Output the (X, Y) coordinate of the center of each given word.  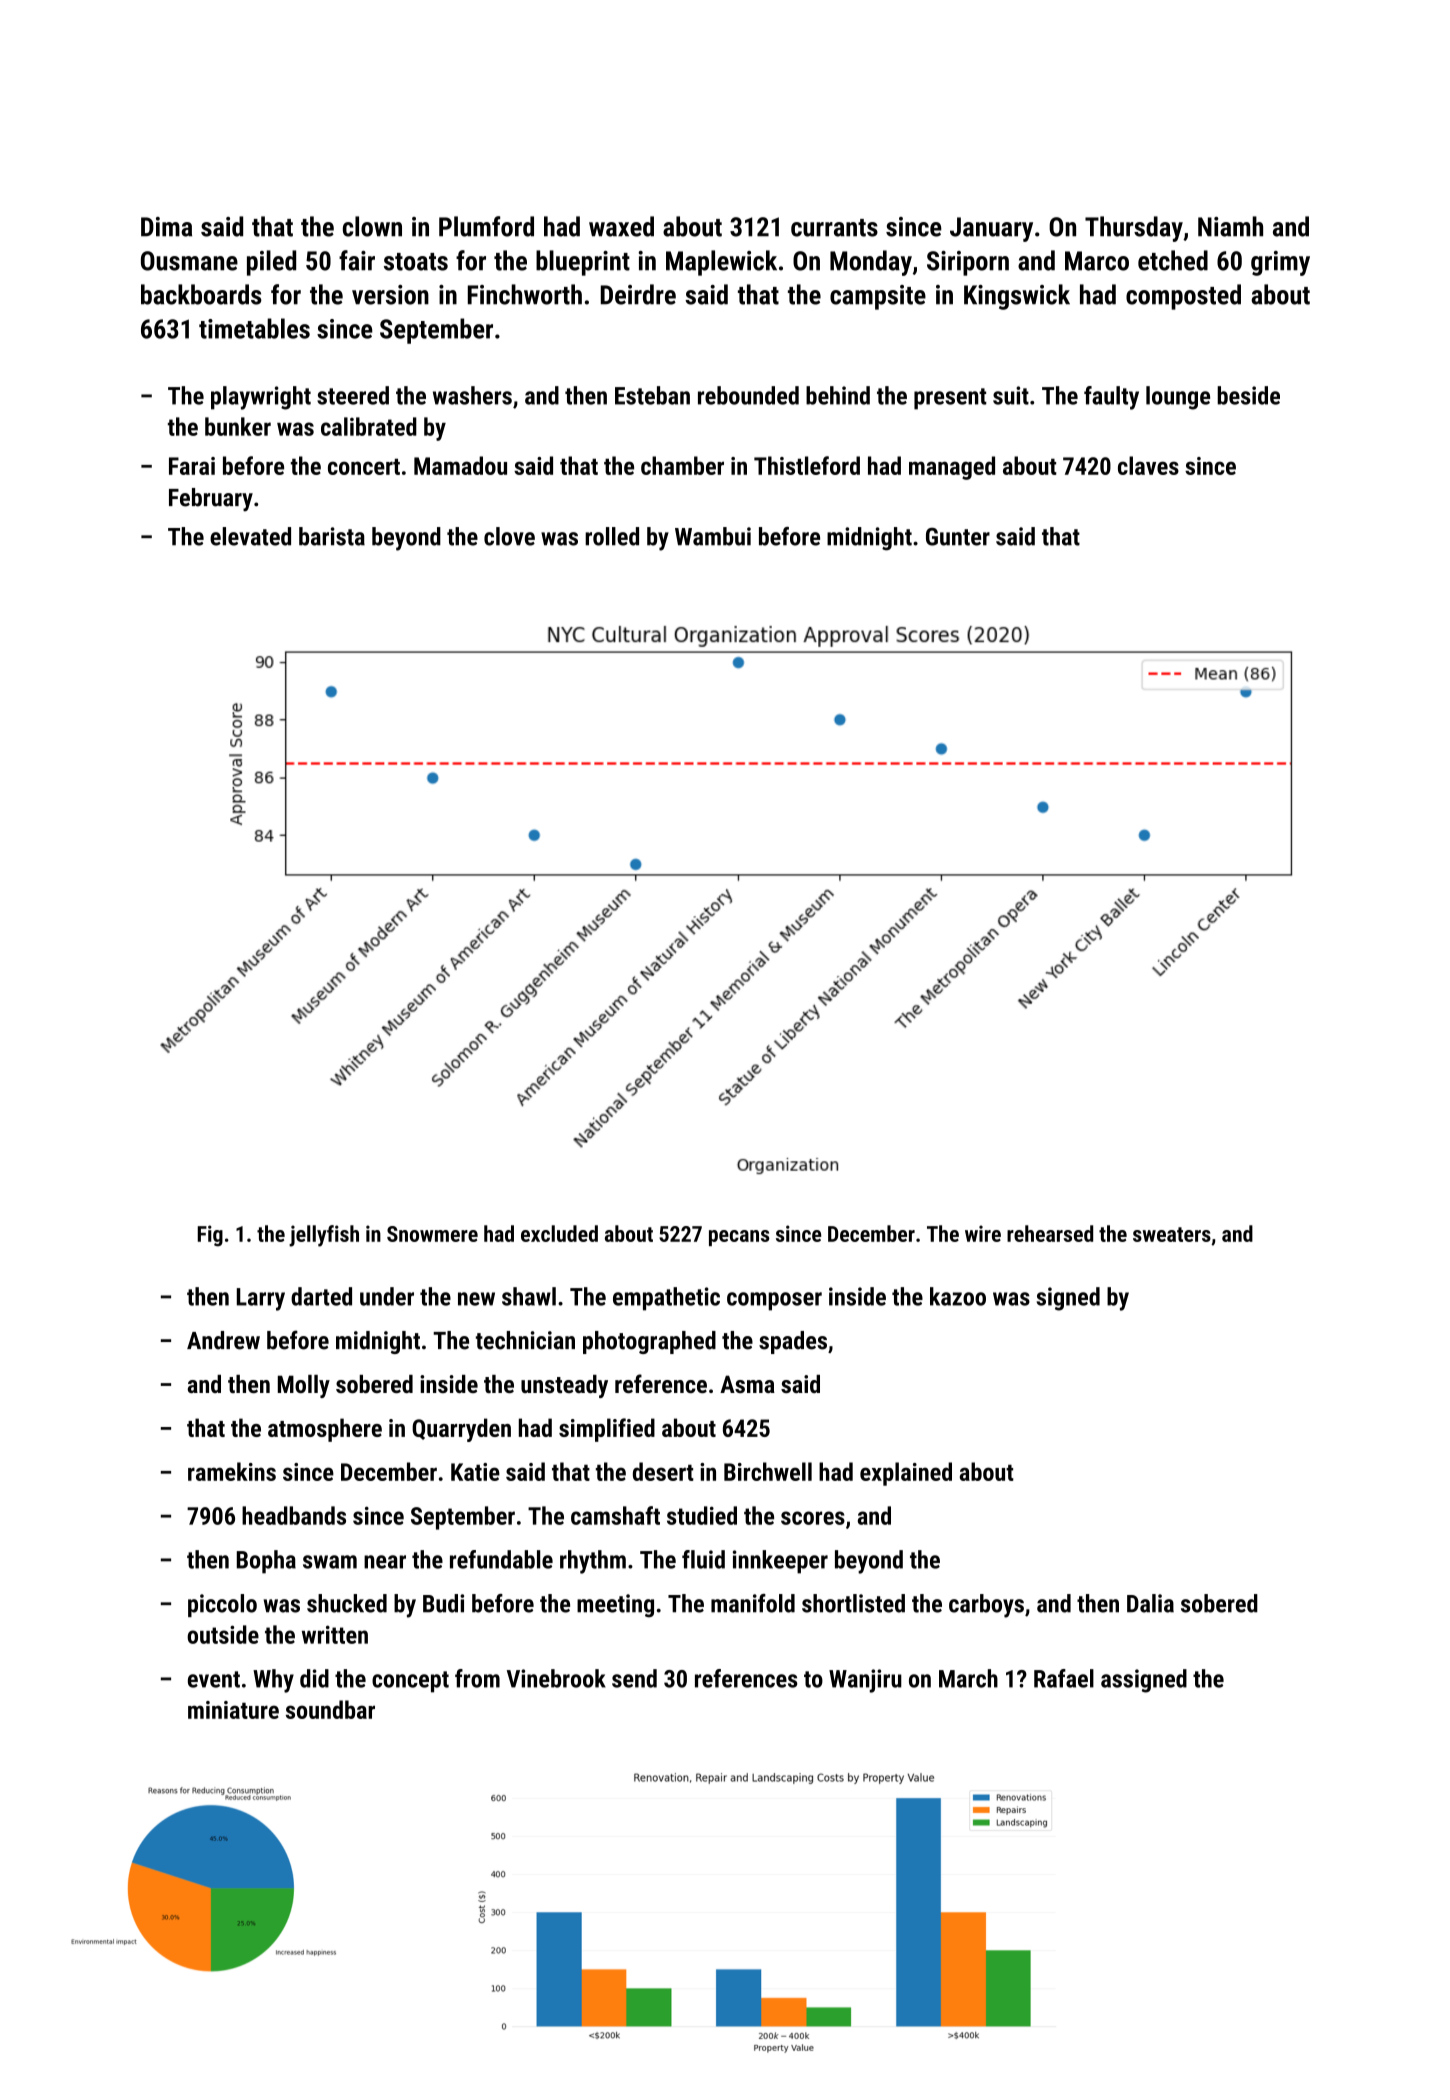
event (214, 1679)
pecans (739, 1238)
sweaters (1172, 1234)
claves (1148, 465)
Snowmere (432, 1234)
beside (1248, 395)
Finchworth (525, 294)
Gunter (958, 537)
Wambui (713, 536)
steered (353, 395)
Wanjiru (865, 1681)
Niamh (1230, 226)
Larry (261, 1299)
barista (332, 536)
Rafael (1064, 1678)
